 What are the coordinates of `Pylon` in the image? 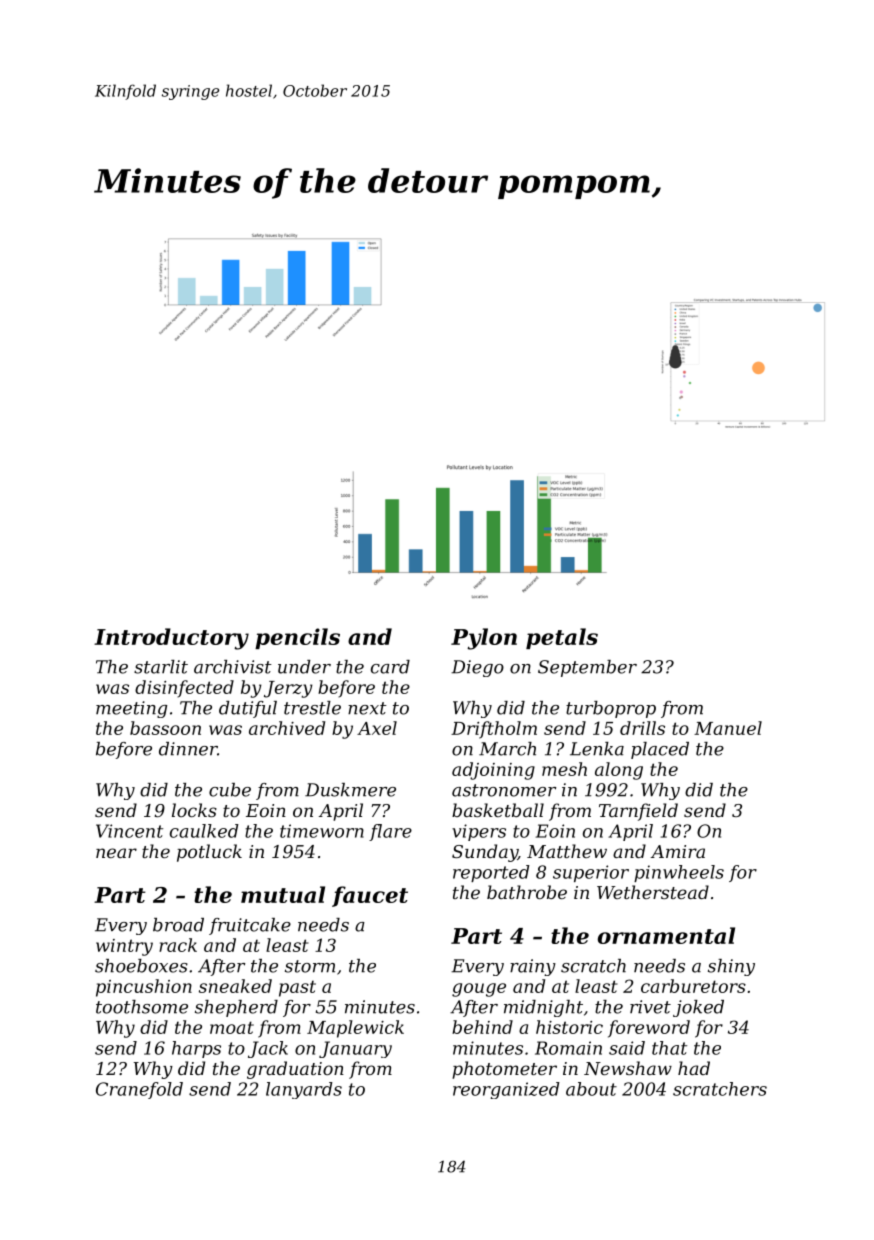 It's located at (484, 639).
